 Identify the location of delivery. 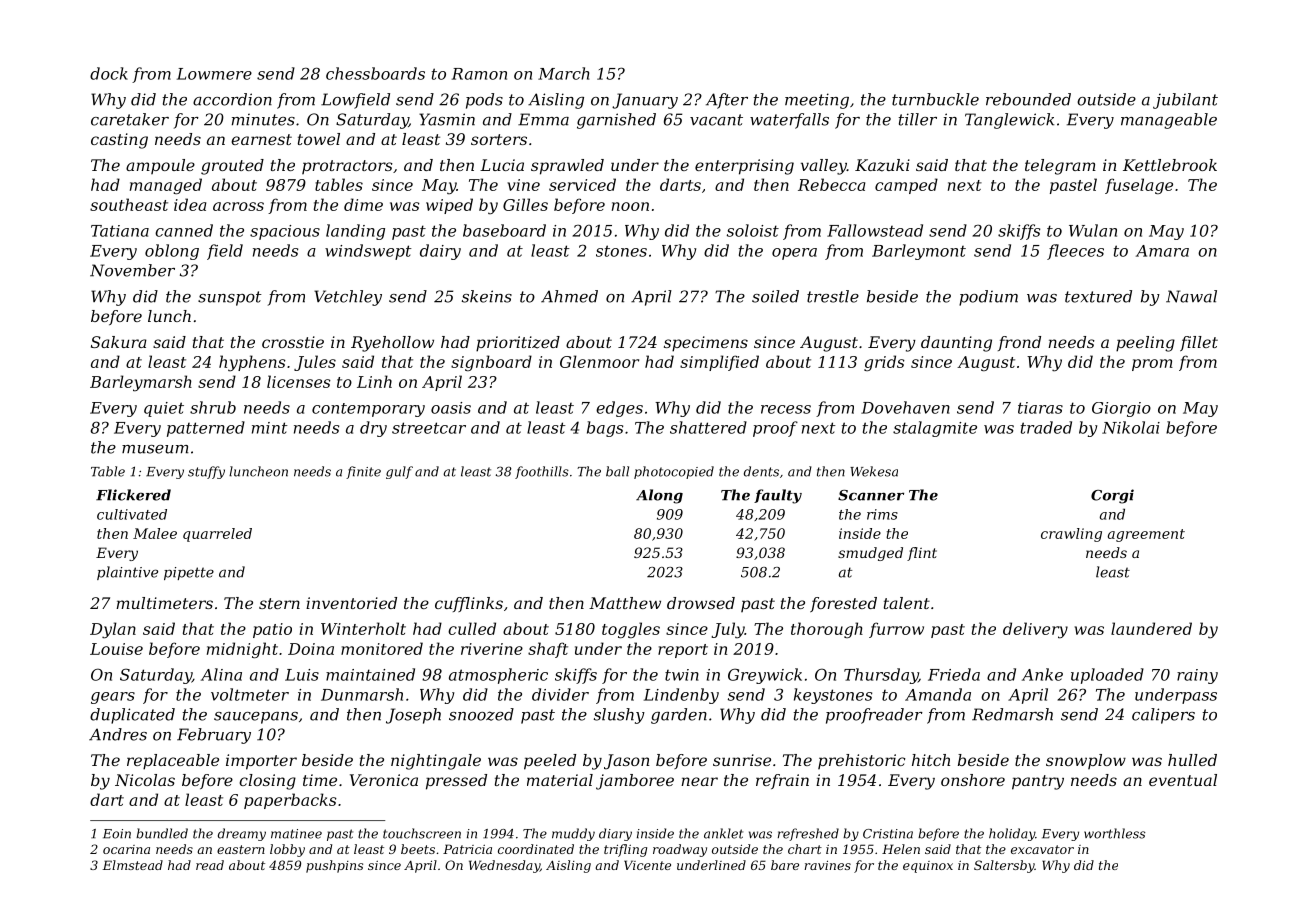
(1035, 630).
